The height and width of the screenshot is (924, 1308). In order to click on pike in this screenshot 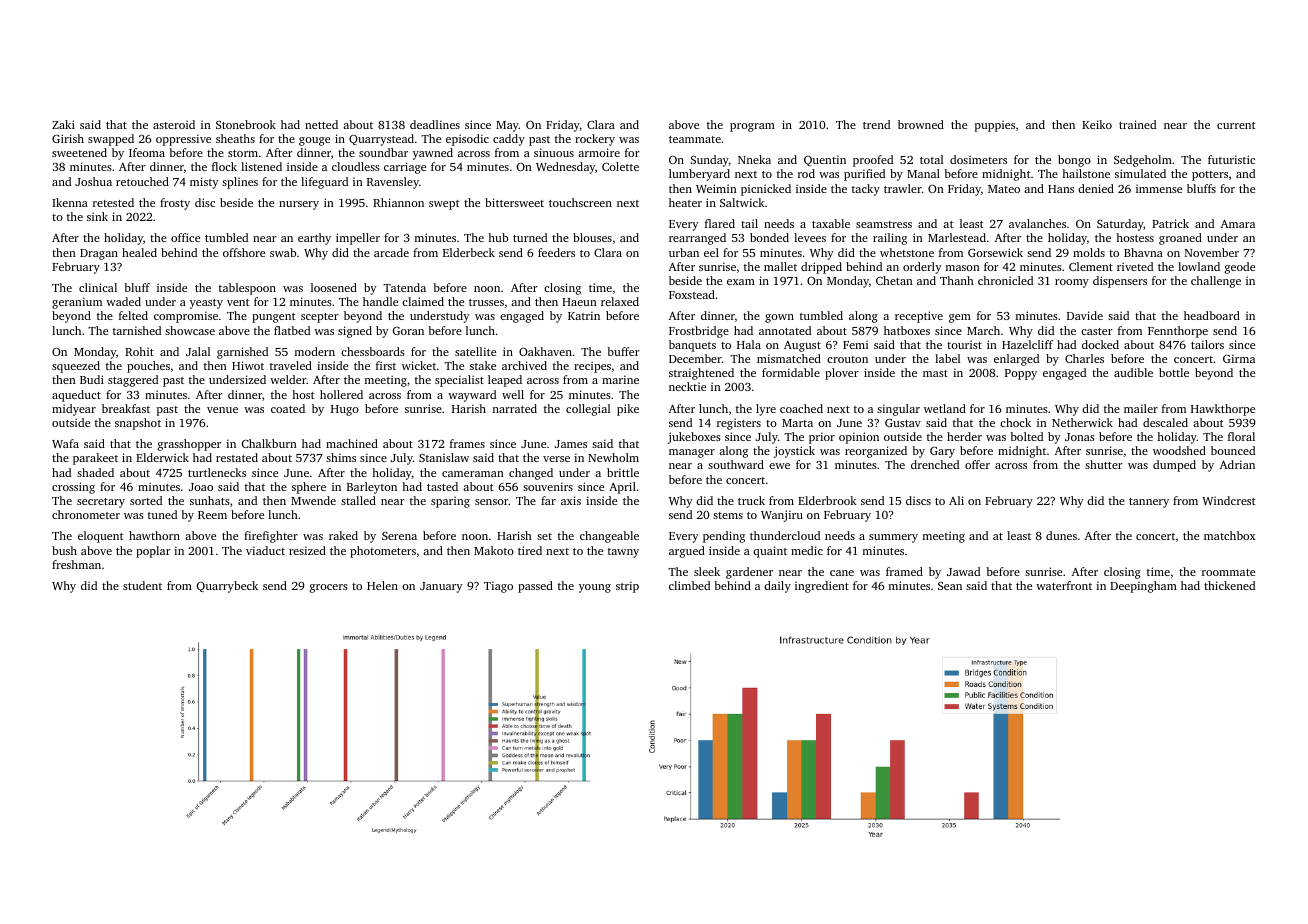, I will do `click(628, 410)`.
